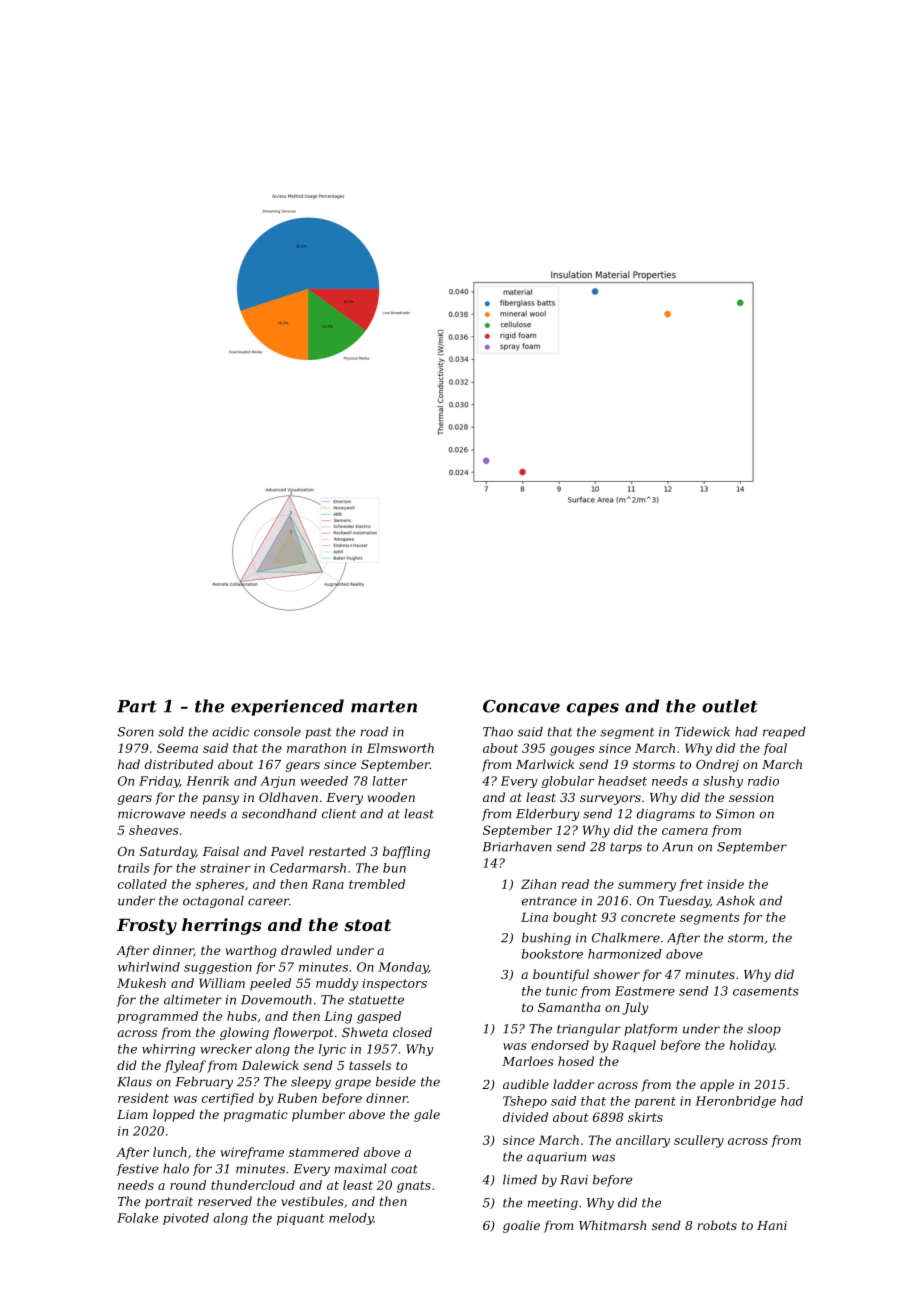  I want to click on Chalkmere, so click(626, 938).
